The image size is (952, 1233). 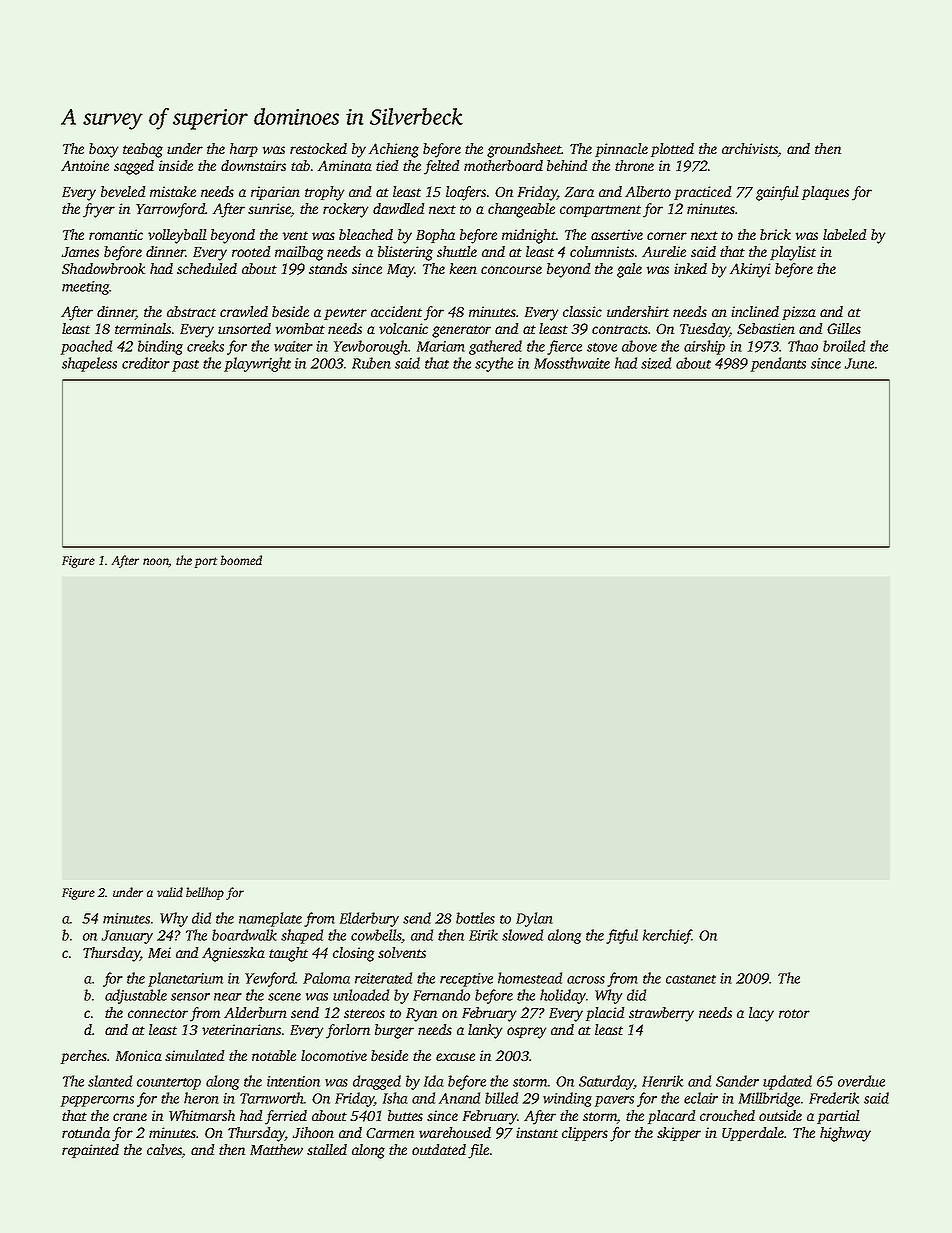 I want to click on labeled, so click(x=844, y=234).
